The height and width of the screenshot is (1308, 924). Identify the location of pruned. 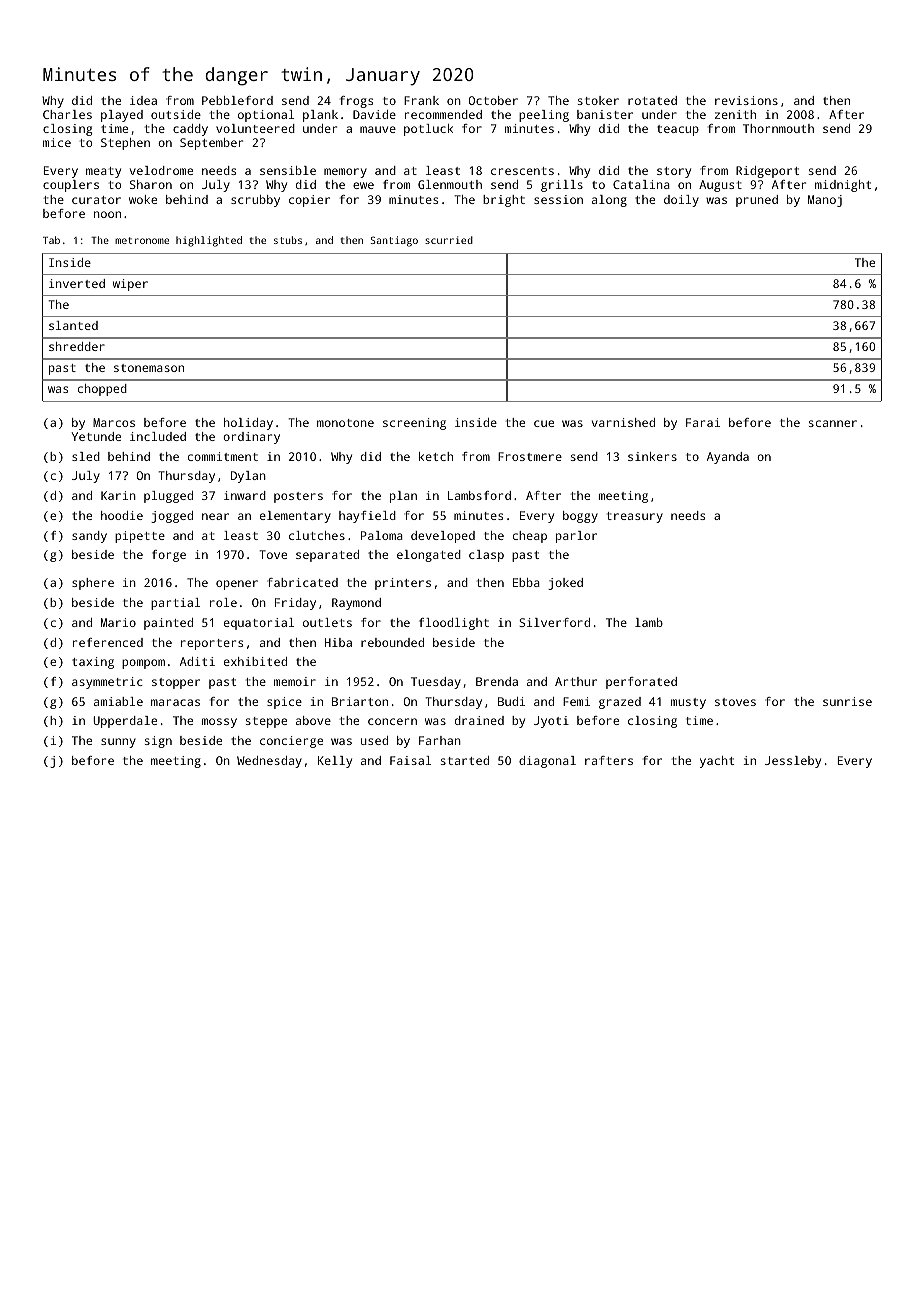
(757, 201).
